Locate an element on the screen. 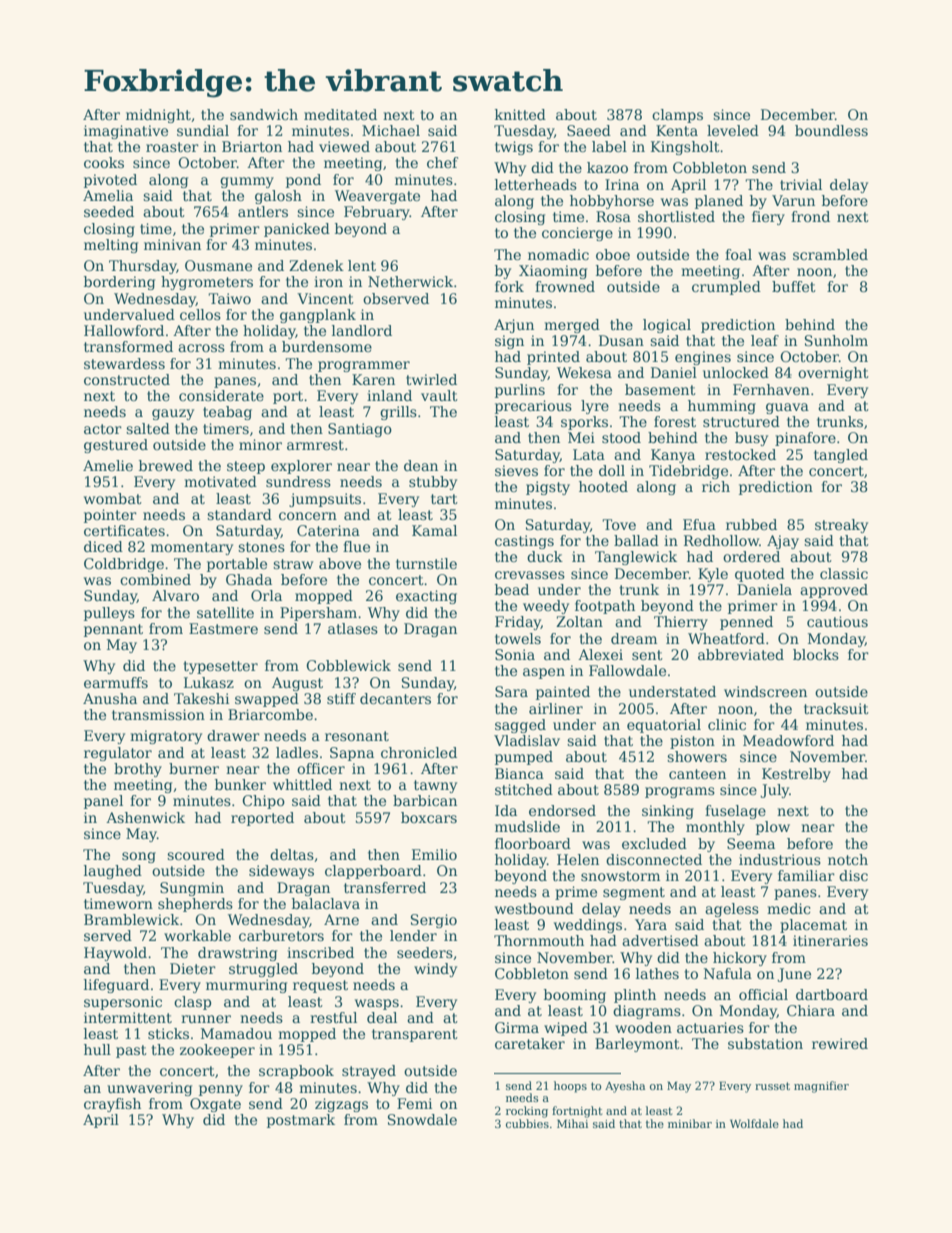 This screenshot has width=952, height=1233. Wolfdale is located at coordinates (754, 1123).
